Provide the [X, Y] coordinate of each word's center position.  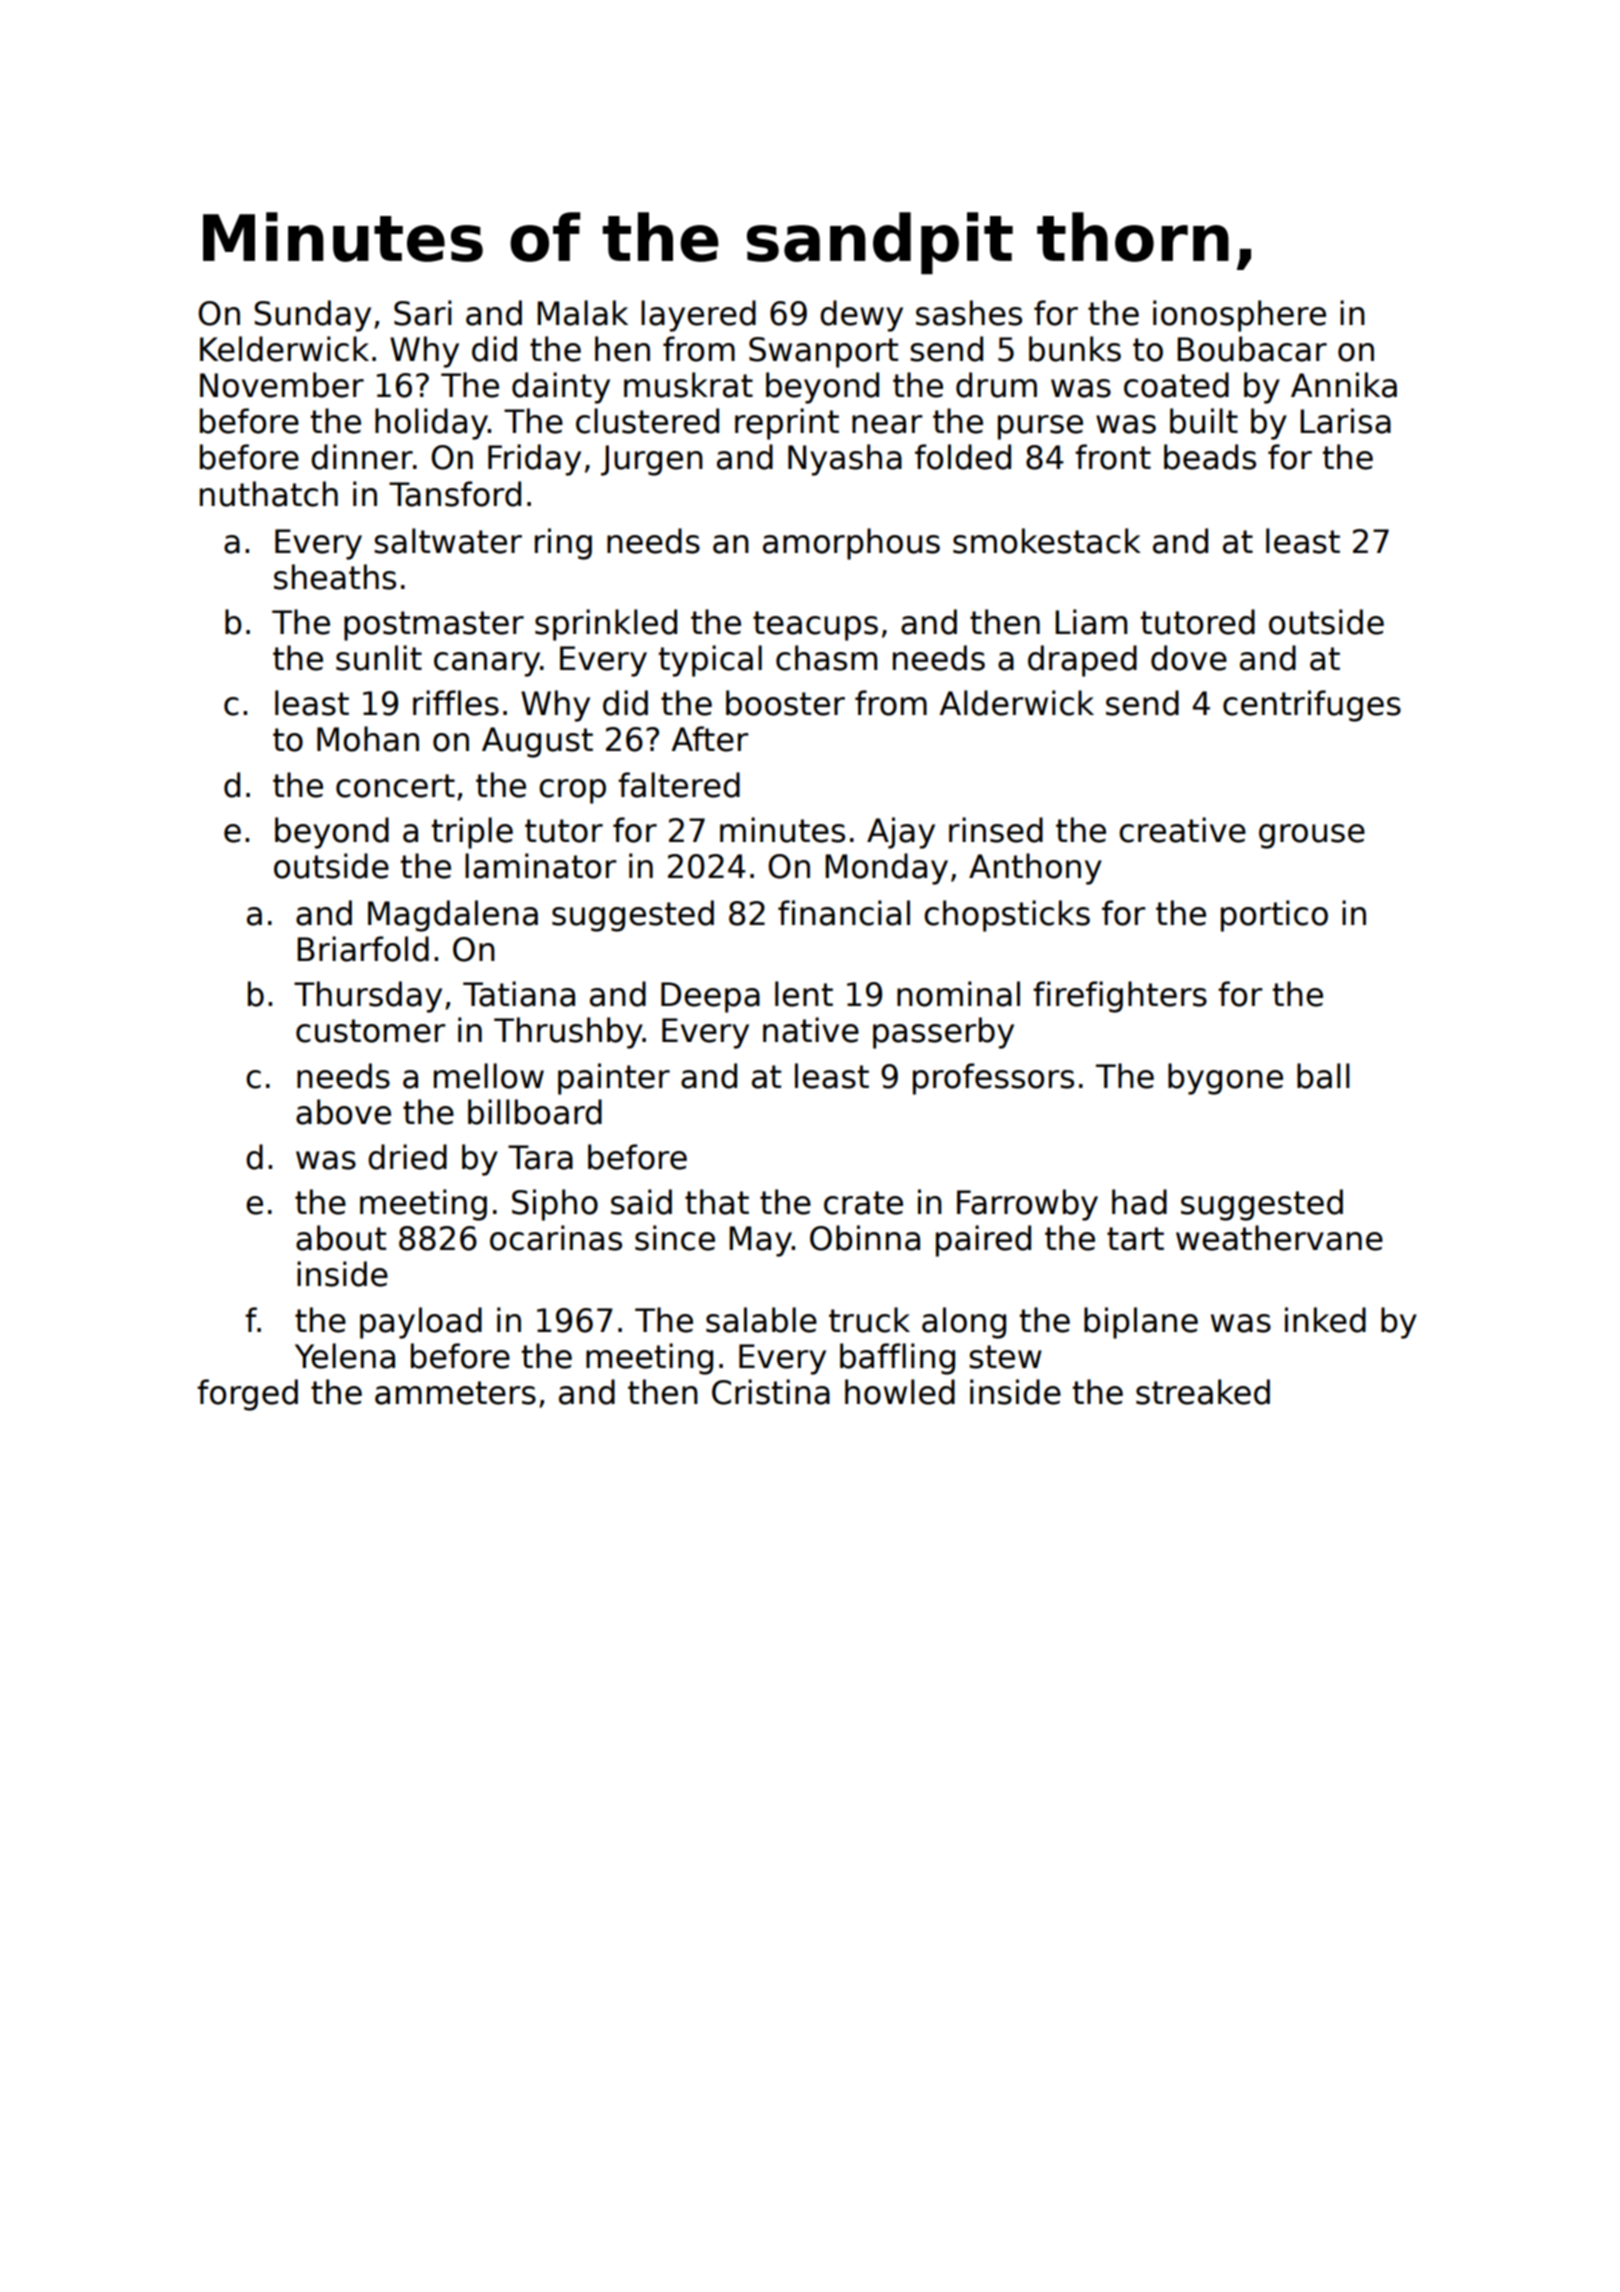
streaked [1203, 1392]
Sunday [312, 316]
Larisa [1345, 421]
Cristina [771, 1392]
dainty [561, 388]
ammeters [455, 1393]
